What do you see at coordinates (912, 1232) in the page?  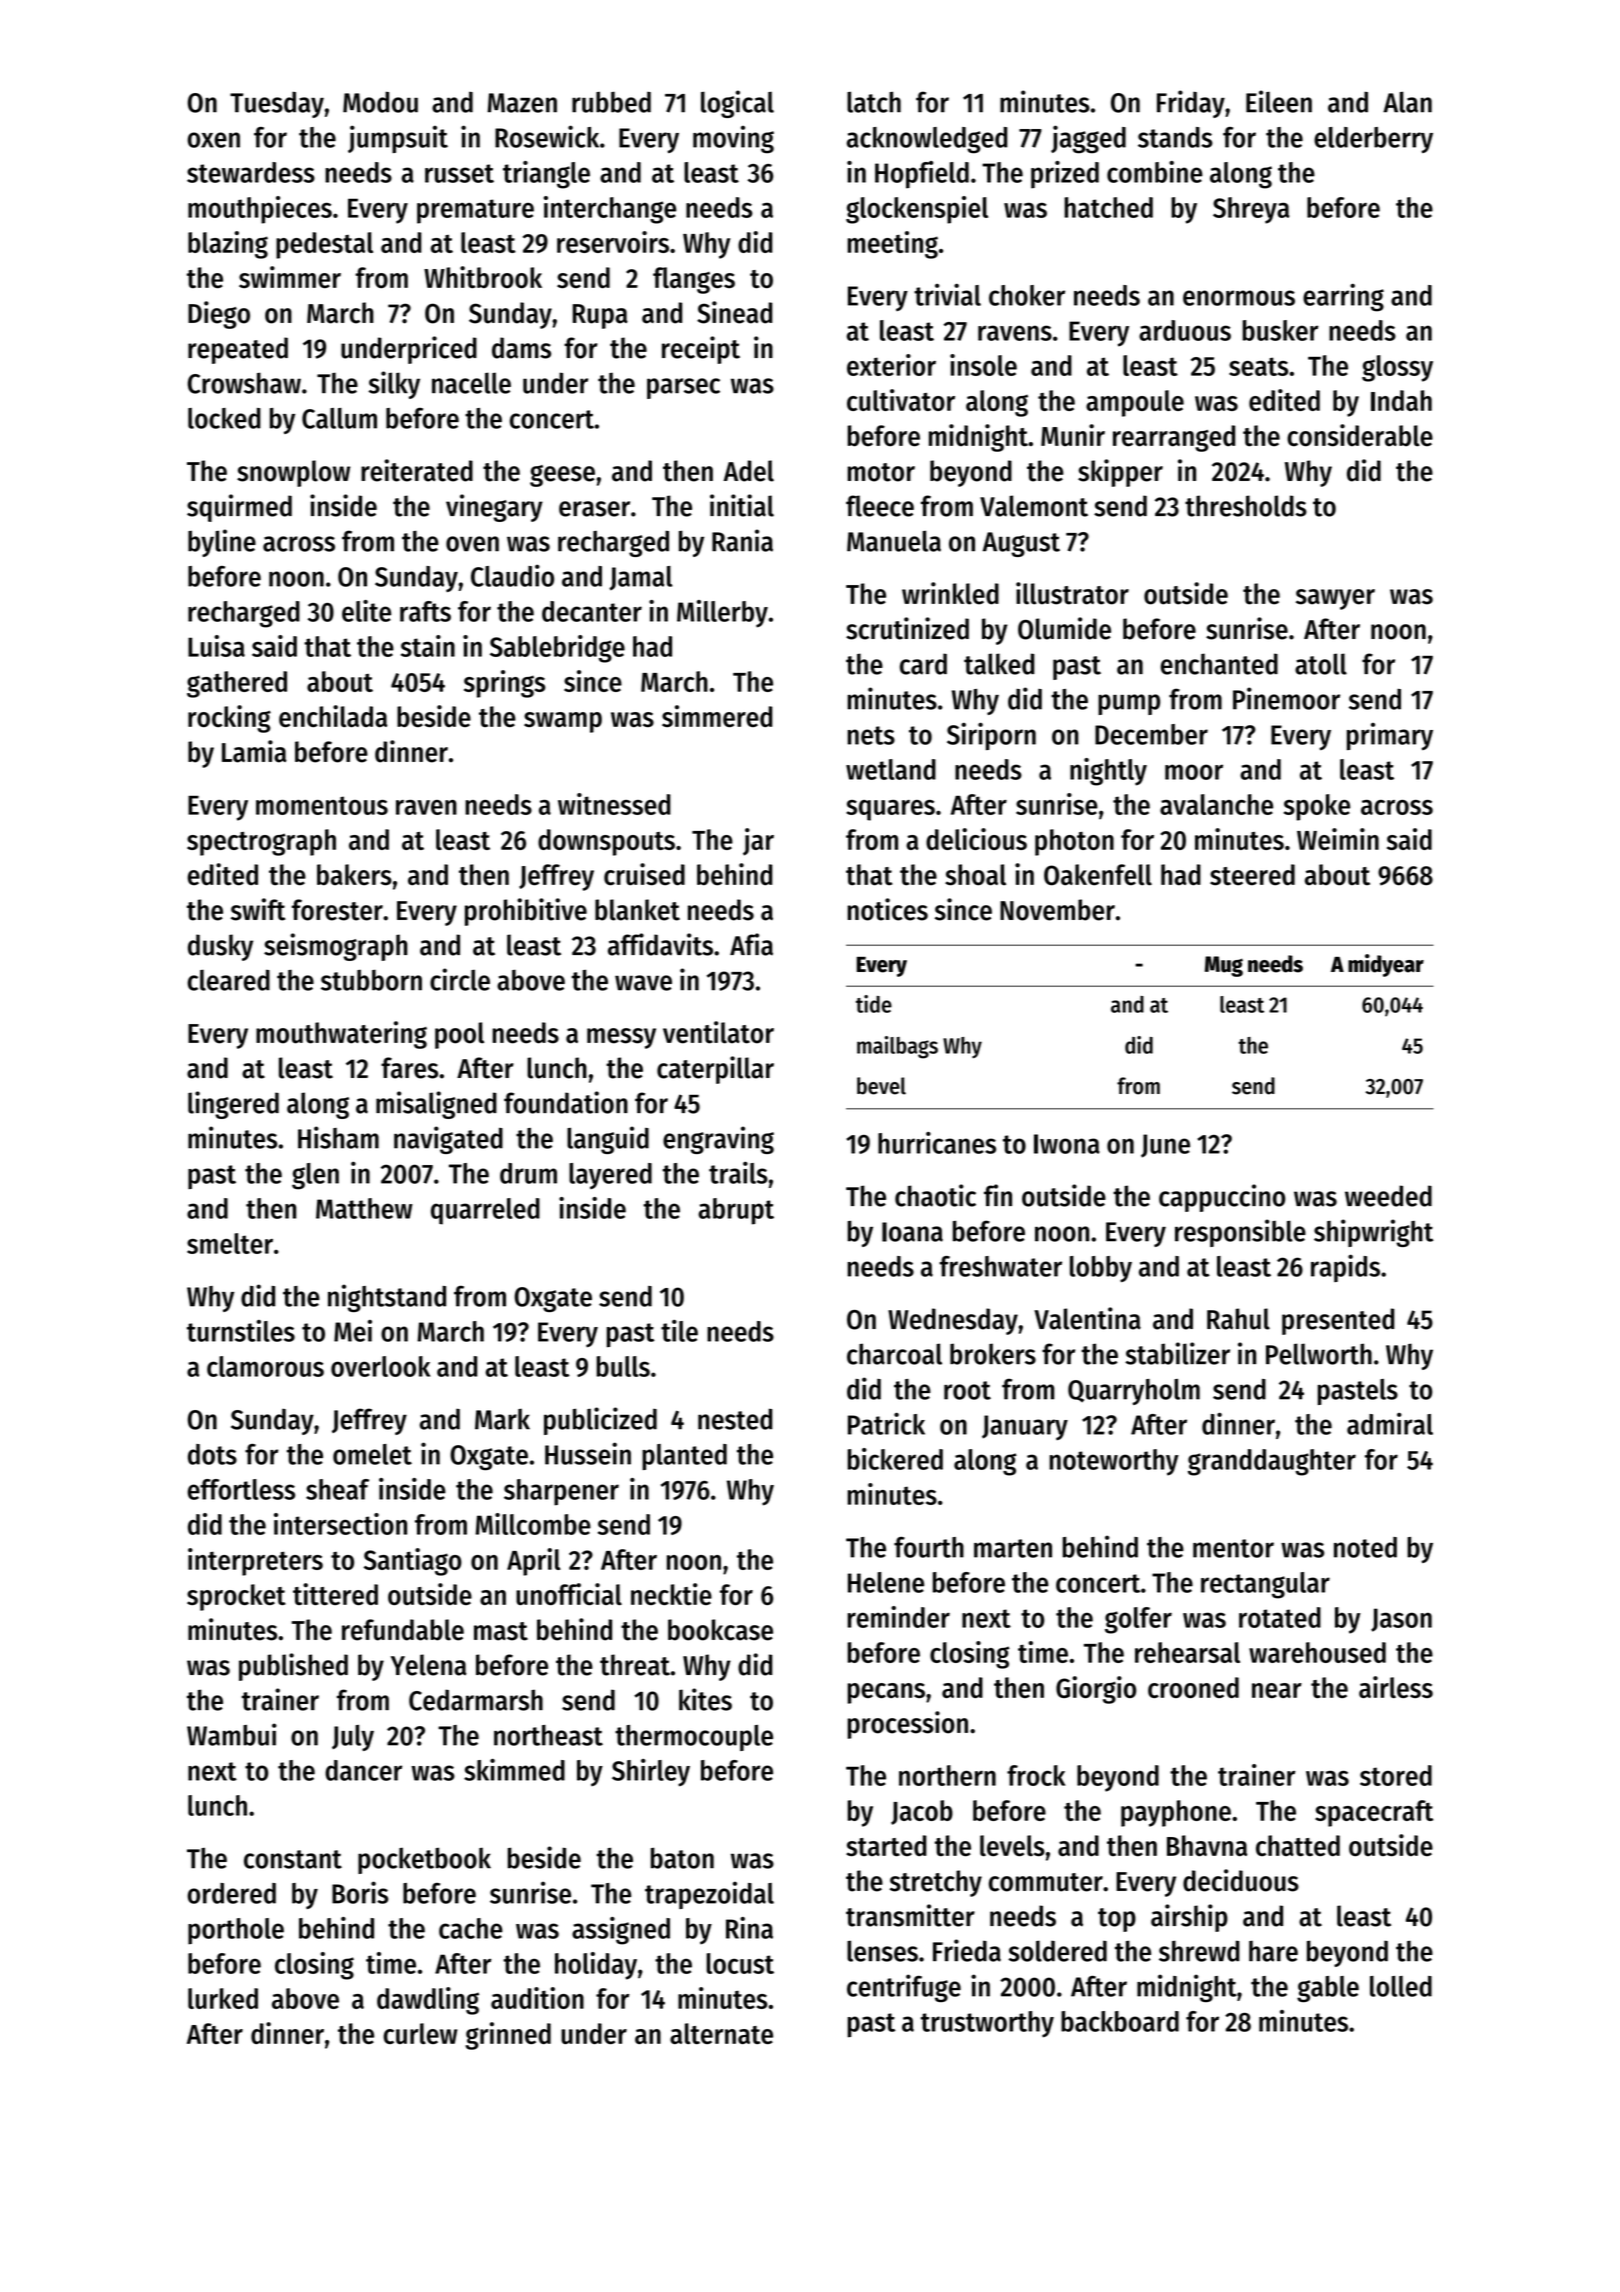 I see `Ioana` at bounding box center [912, 1232].
